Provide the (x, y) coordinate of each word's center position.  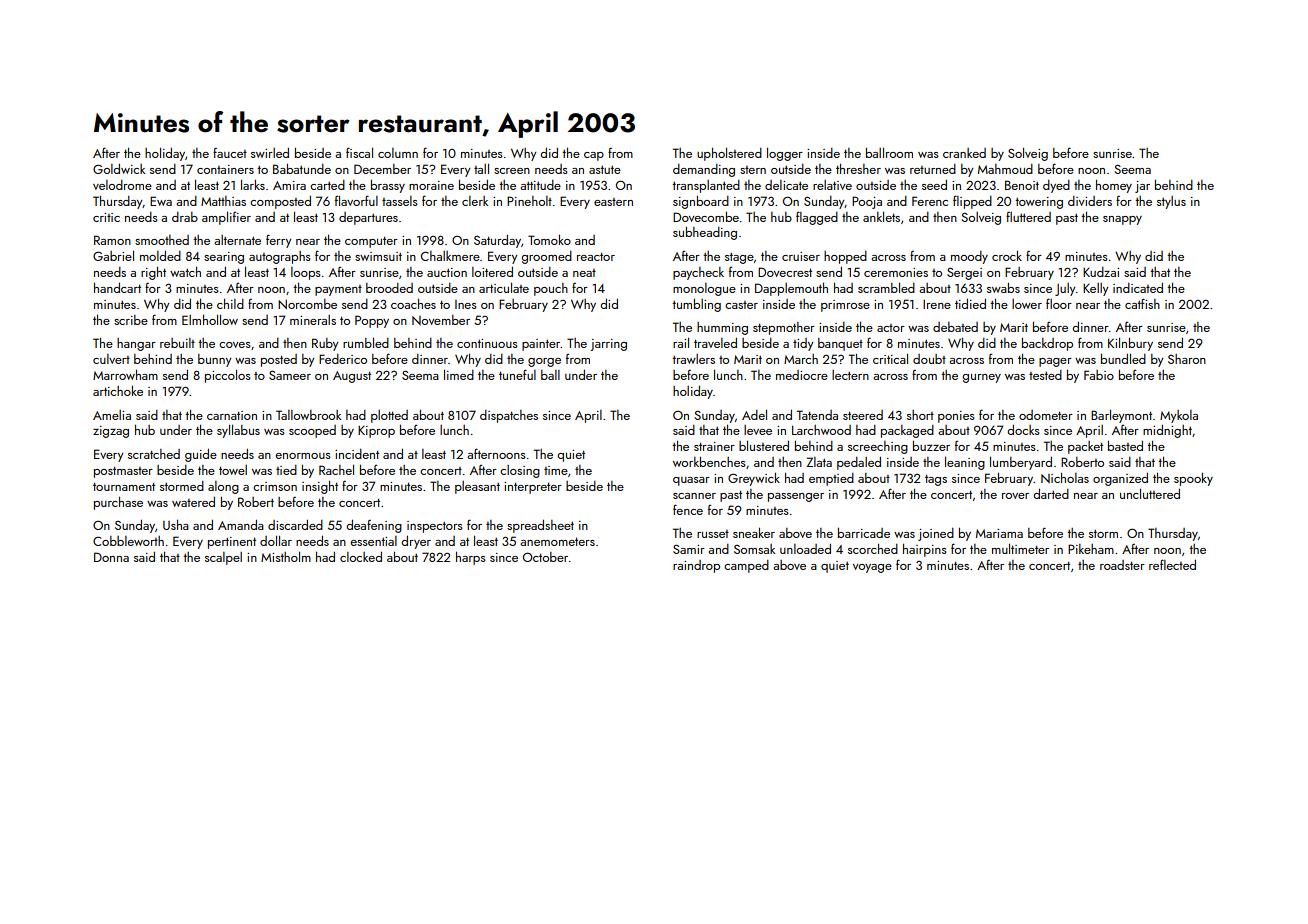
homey (1114, 186)
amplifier (226, 218)
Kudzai (1101, 272)
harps (471, 558)
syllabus (238, 431)
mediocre (802, 375)
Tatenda (817, 415)
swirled (270, 153)
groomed (546, 257)
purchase (118, 503)
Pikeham (1091, 549)
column (398, 153)
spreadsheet (540, 526)
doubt (929, 359)
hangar (136, 344)
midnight (1167, 431)
